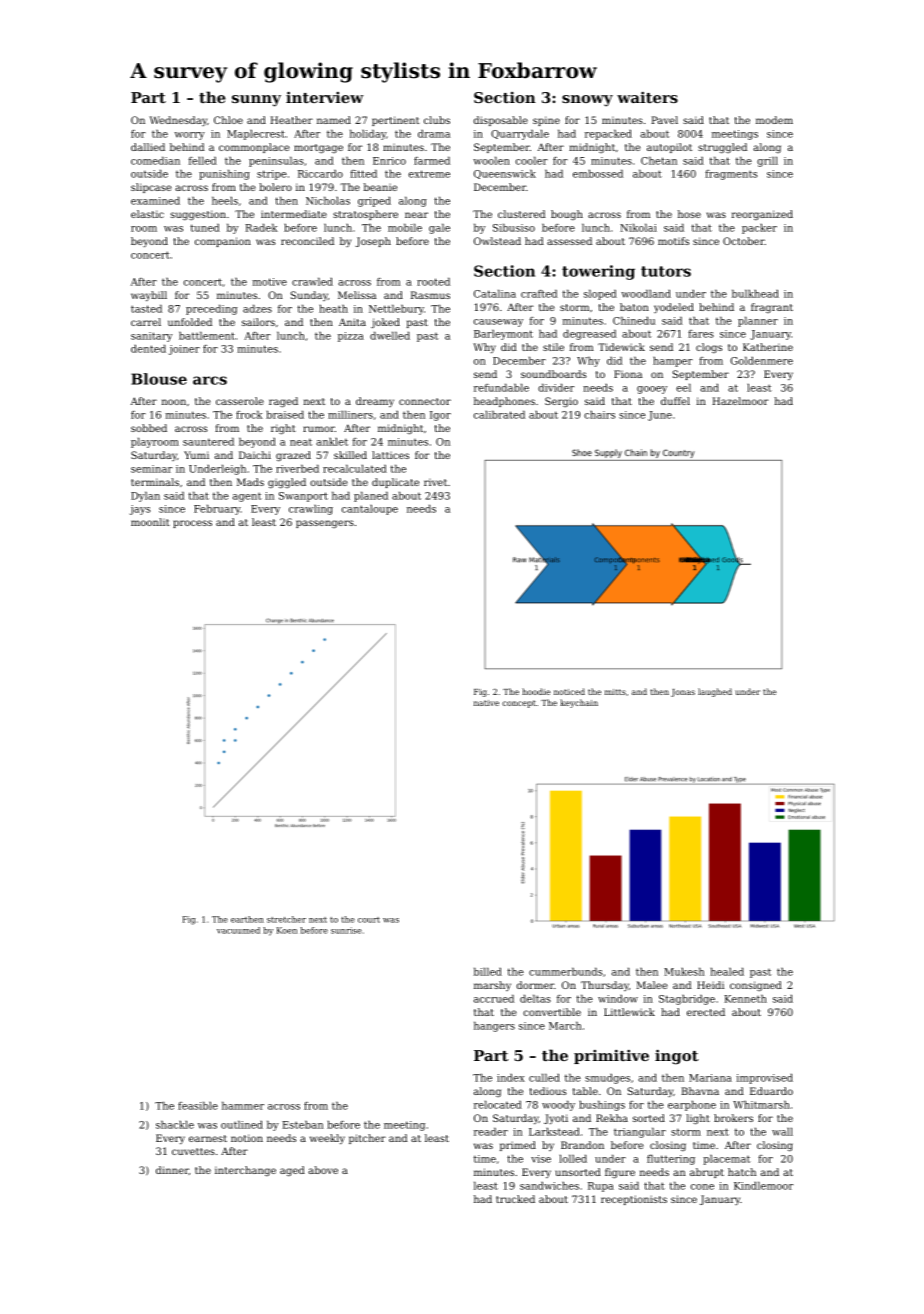  Describe the element at coordinates (256, 101) in the screenshot. I see `sunny` at that location.
